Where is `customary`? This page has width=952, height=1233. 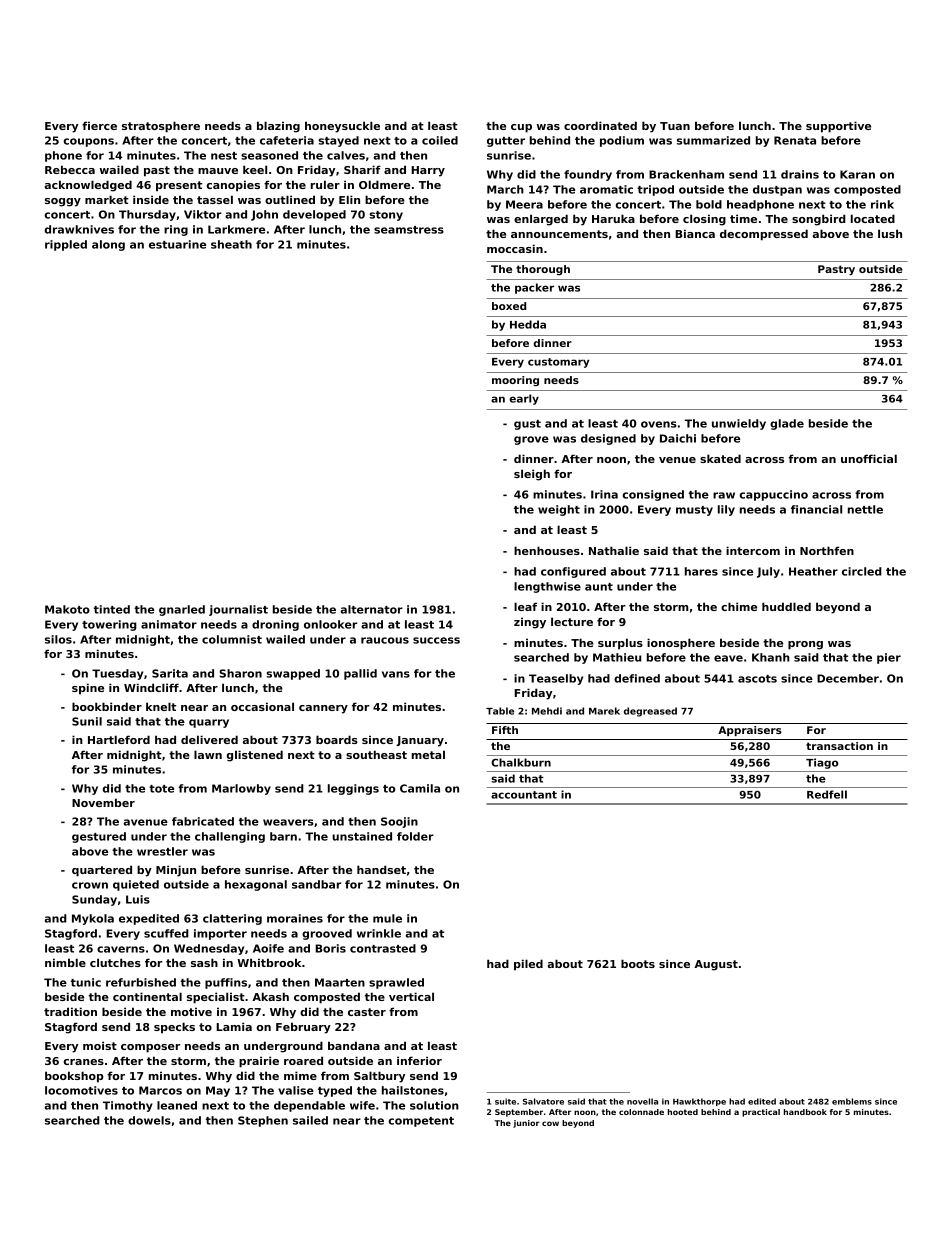
customary is located at coordinates (558, 363).
